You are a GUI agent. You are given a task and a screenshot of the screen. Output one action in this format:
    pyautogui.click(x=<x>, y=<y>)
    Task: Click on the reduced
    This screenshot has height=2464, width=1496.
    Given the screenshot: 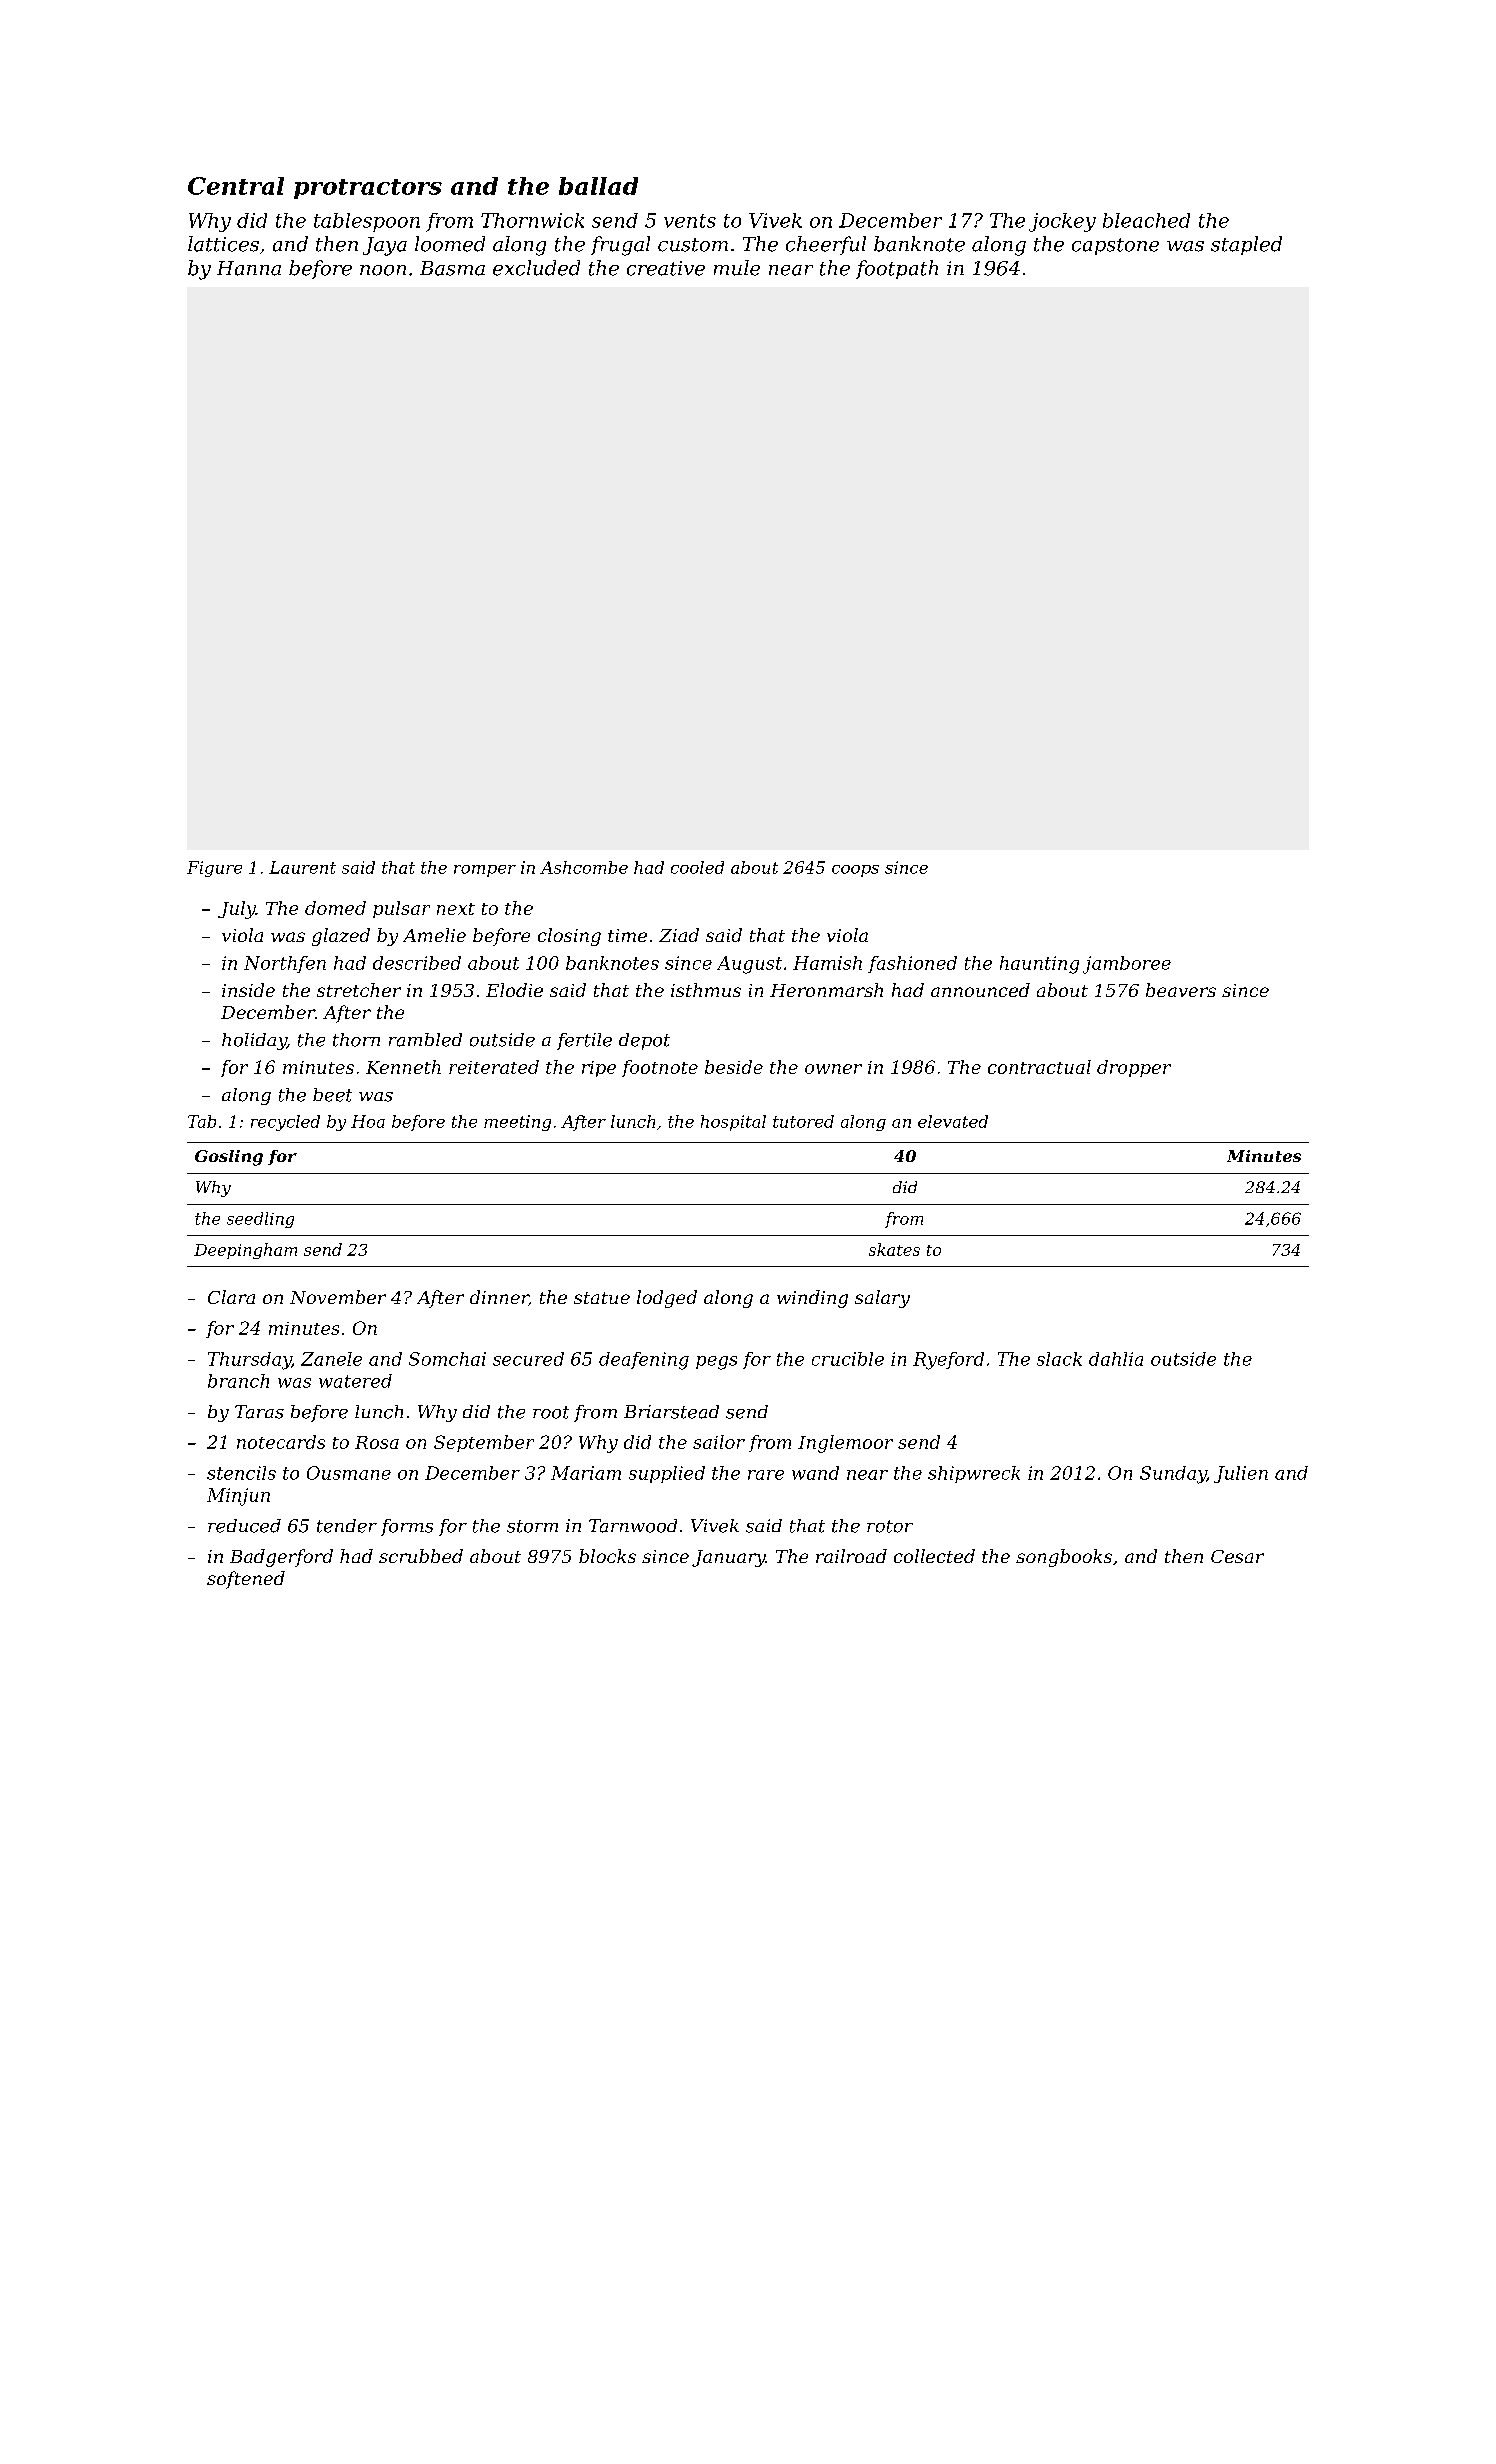 What is the action you would take?
    pyautogui.click(x=244, y=1526)
